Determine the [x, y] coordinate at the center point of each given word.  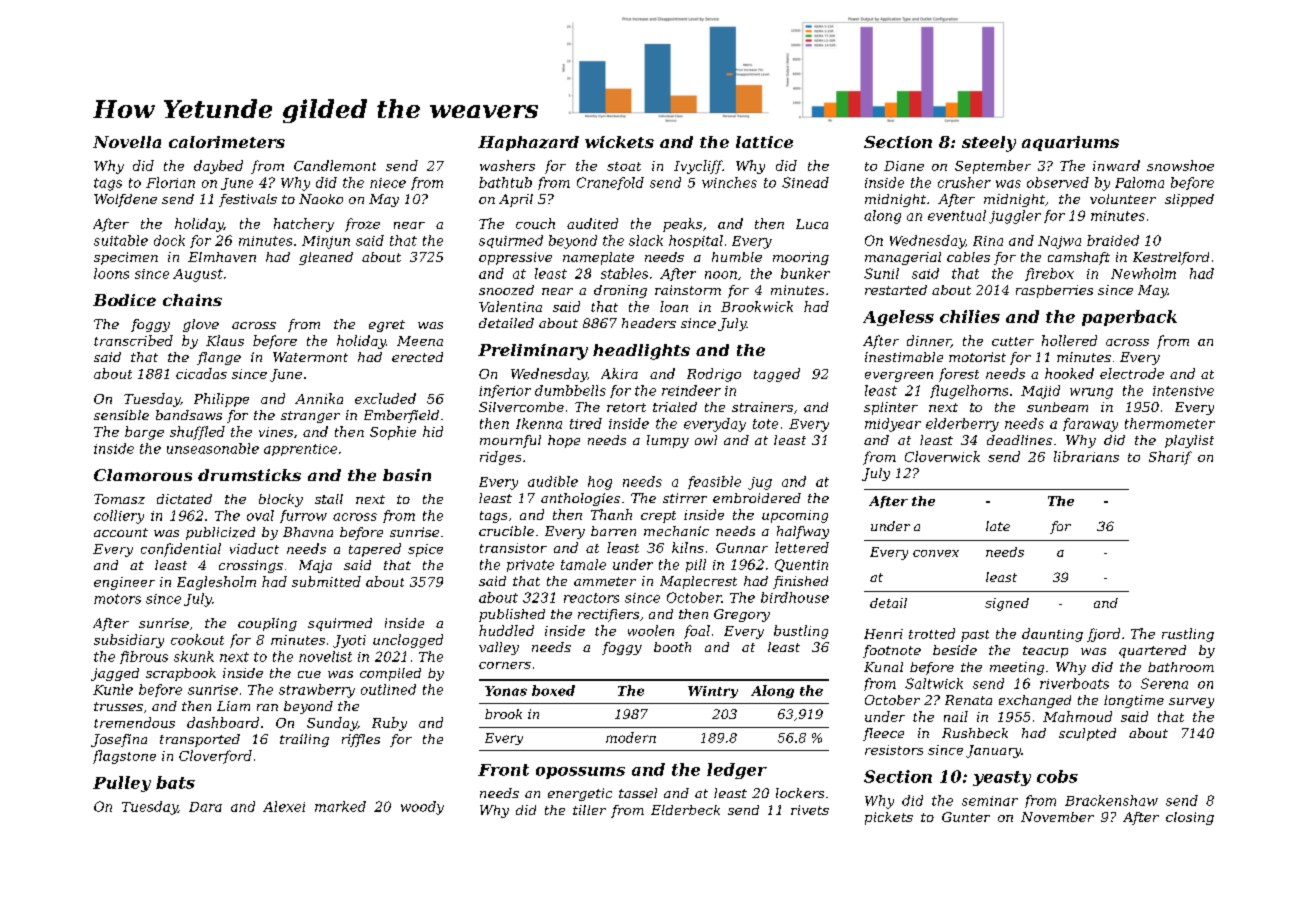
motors [117, 599]
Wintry [713, 692]
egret [387, 326]
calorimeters [227, 142]
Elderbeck [685, 810]
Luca [812, 224]
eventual [957, 215]
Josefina [119, 740]
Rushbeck [975, 733]
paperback [1129, 318]
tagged [777, 375]
